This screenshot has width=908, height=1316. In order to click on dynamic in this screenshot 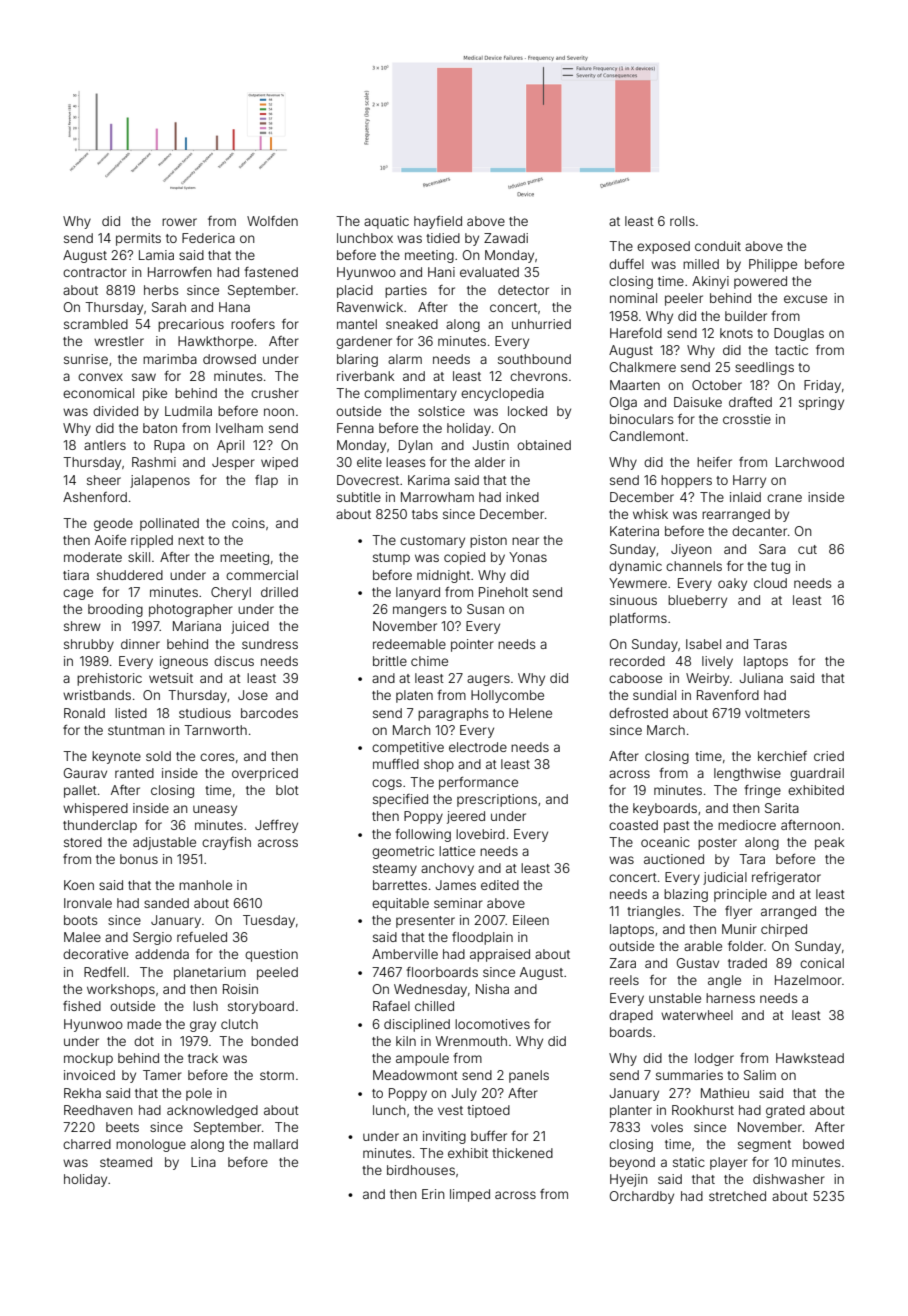, I will do `click(635, 567)`.
